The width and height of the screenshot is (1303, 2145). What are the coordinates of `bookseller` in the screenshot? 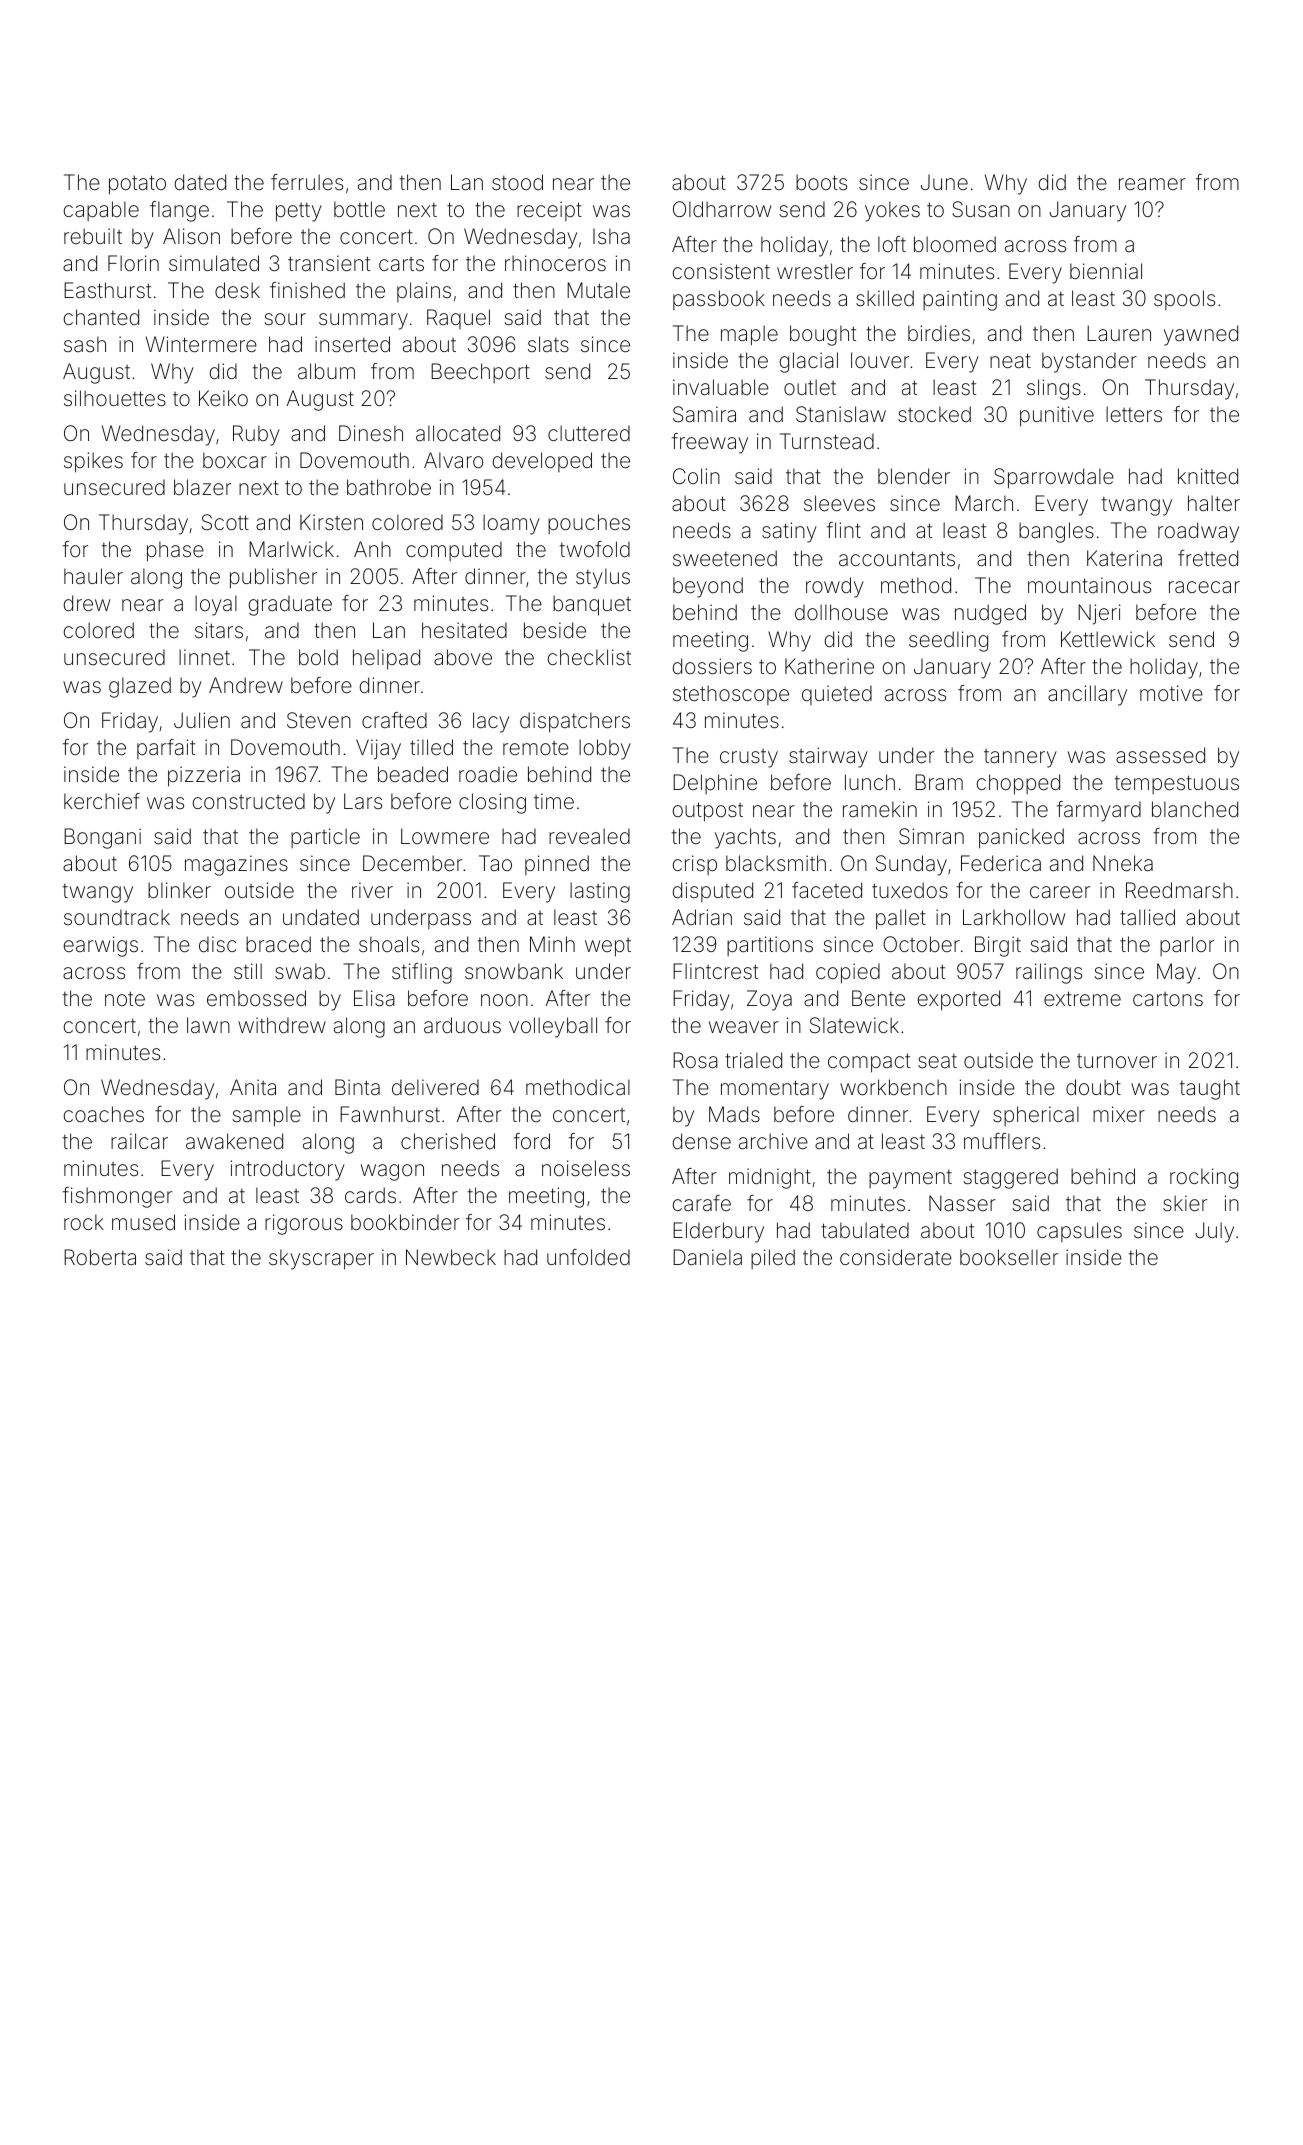 It's located at (1009, 1257).
